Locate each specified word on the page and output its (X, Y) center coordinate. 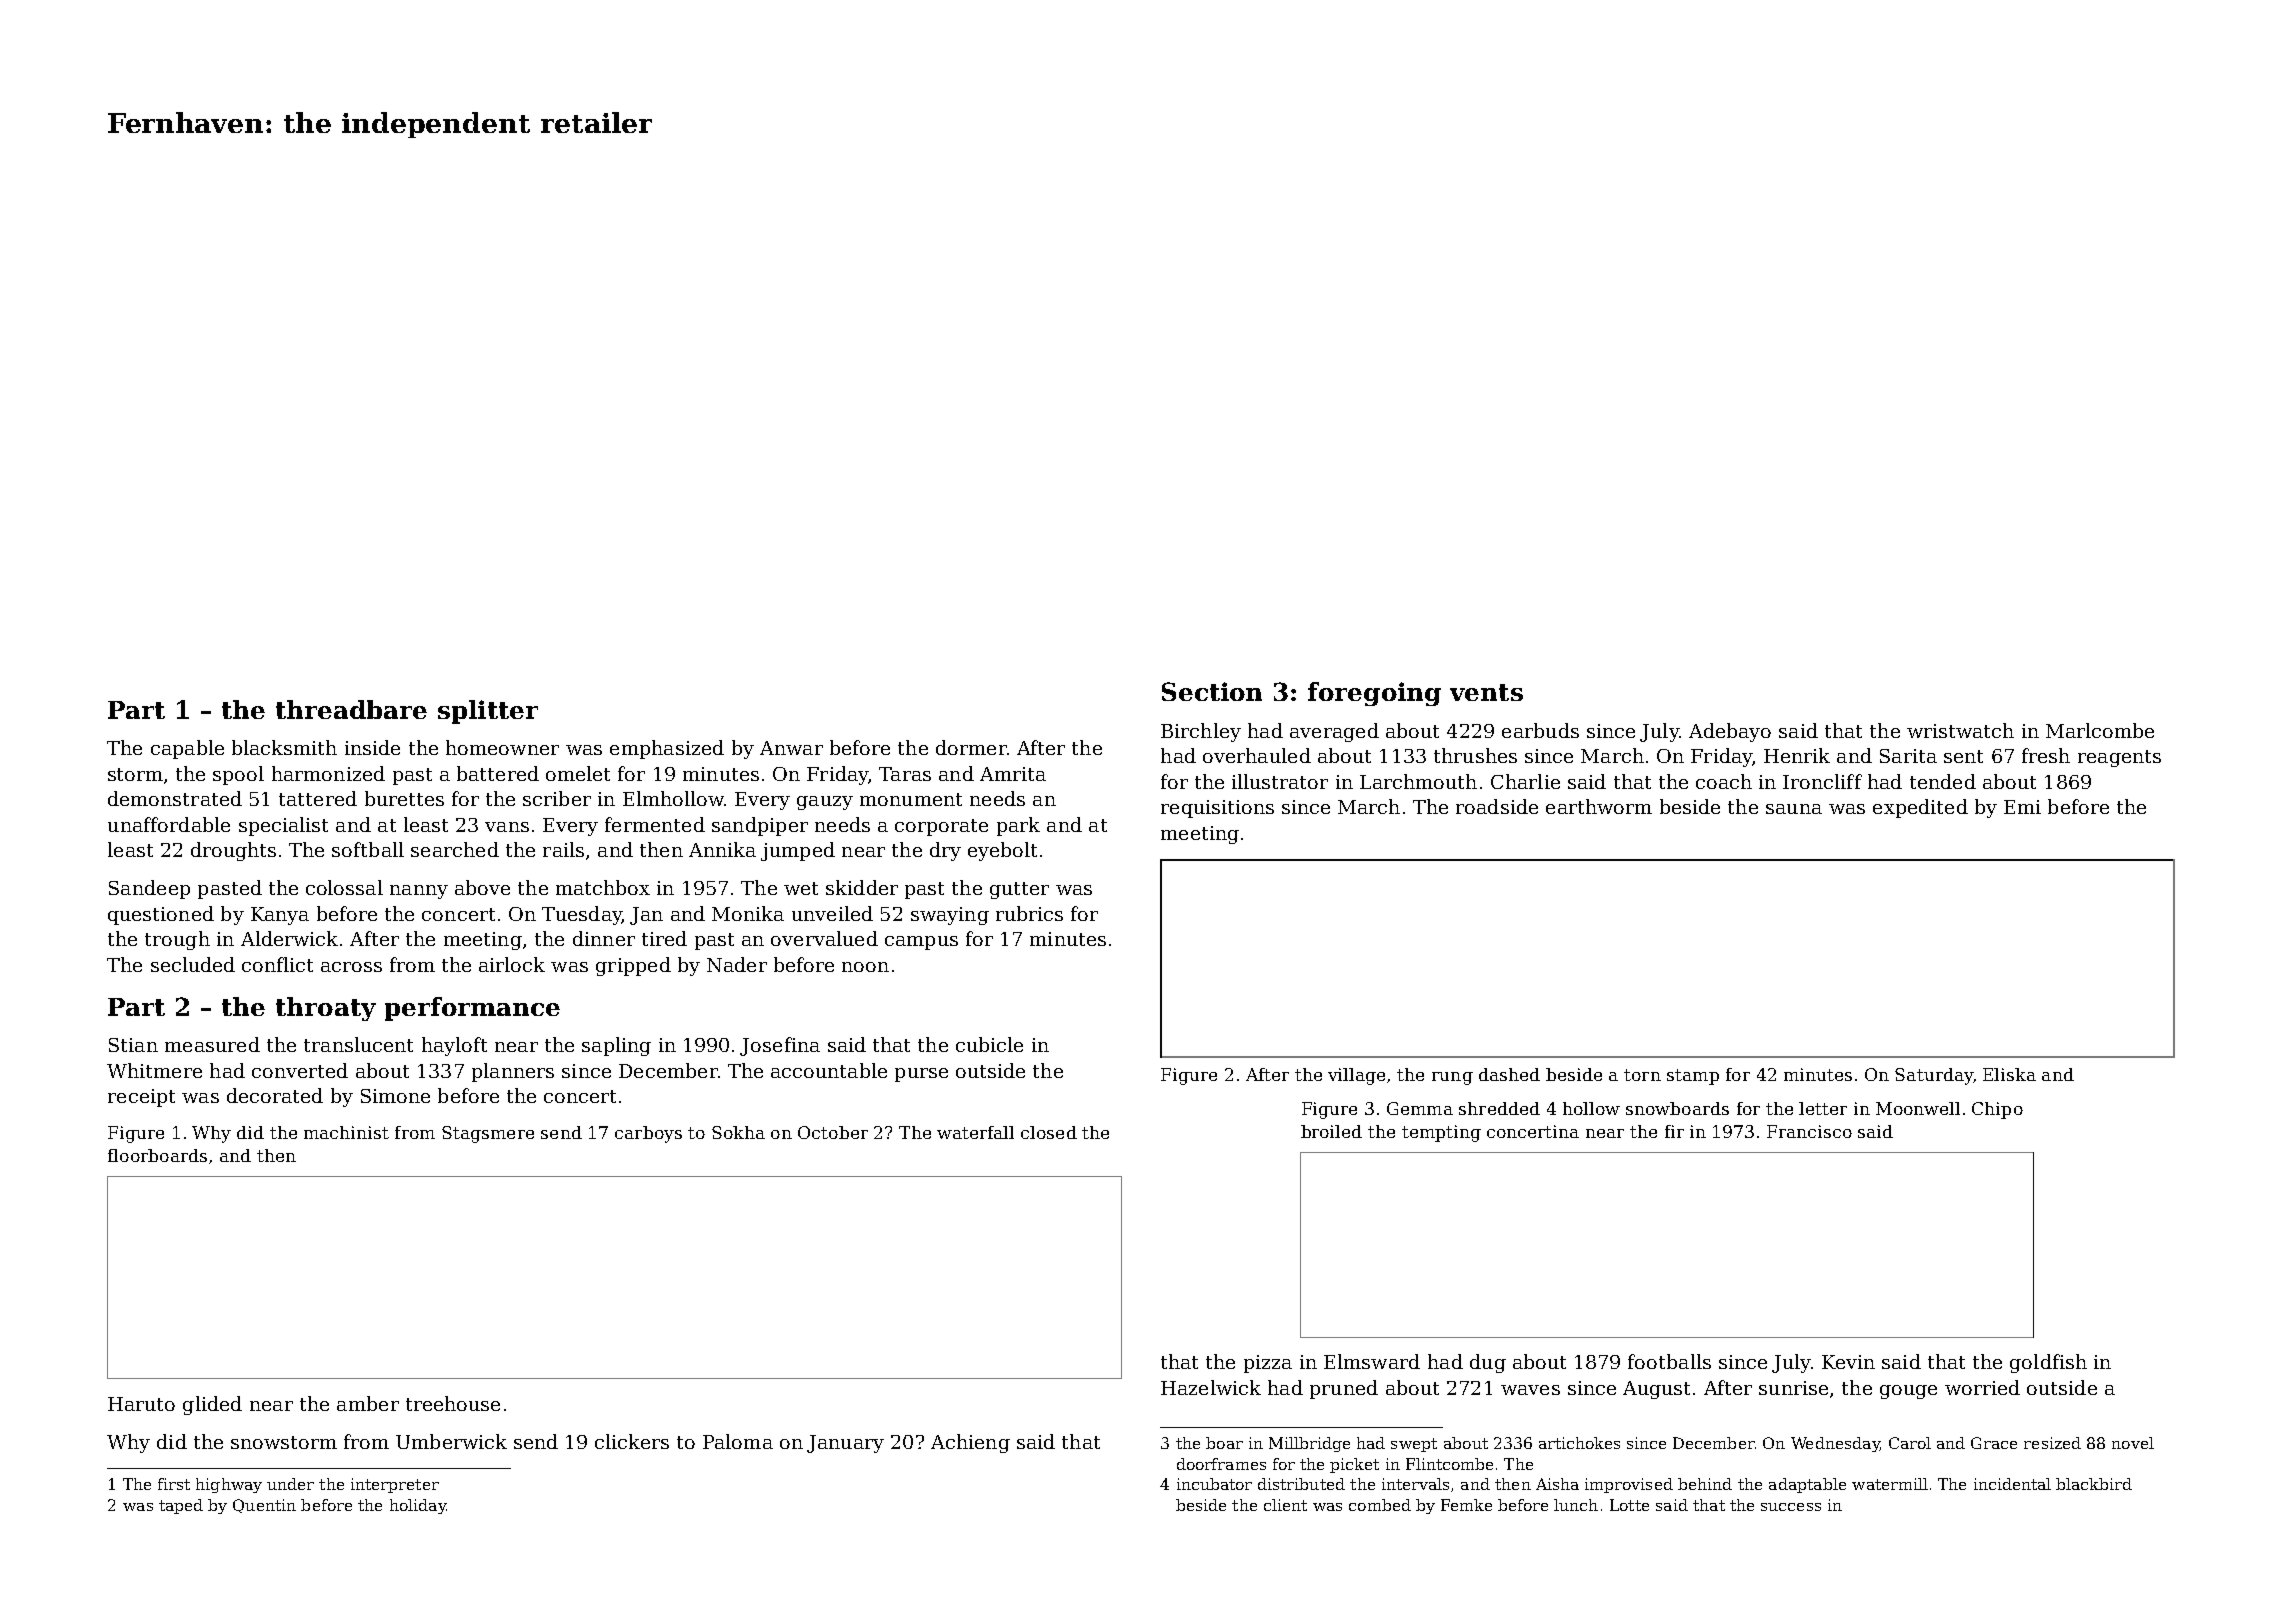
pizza (1268, 1364)
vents (1486, 692)
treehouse (453, 1403)
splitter (488, 712)
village (1356, 1076)
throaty (326, 1009)
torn (1642, 1075)
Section (1212, 691)
